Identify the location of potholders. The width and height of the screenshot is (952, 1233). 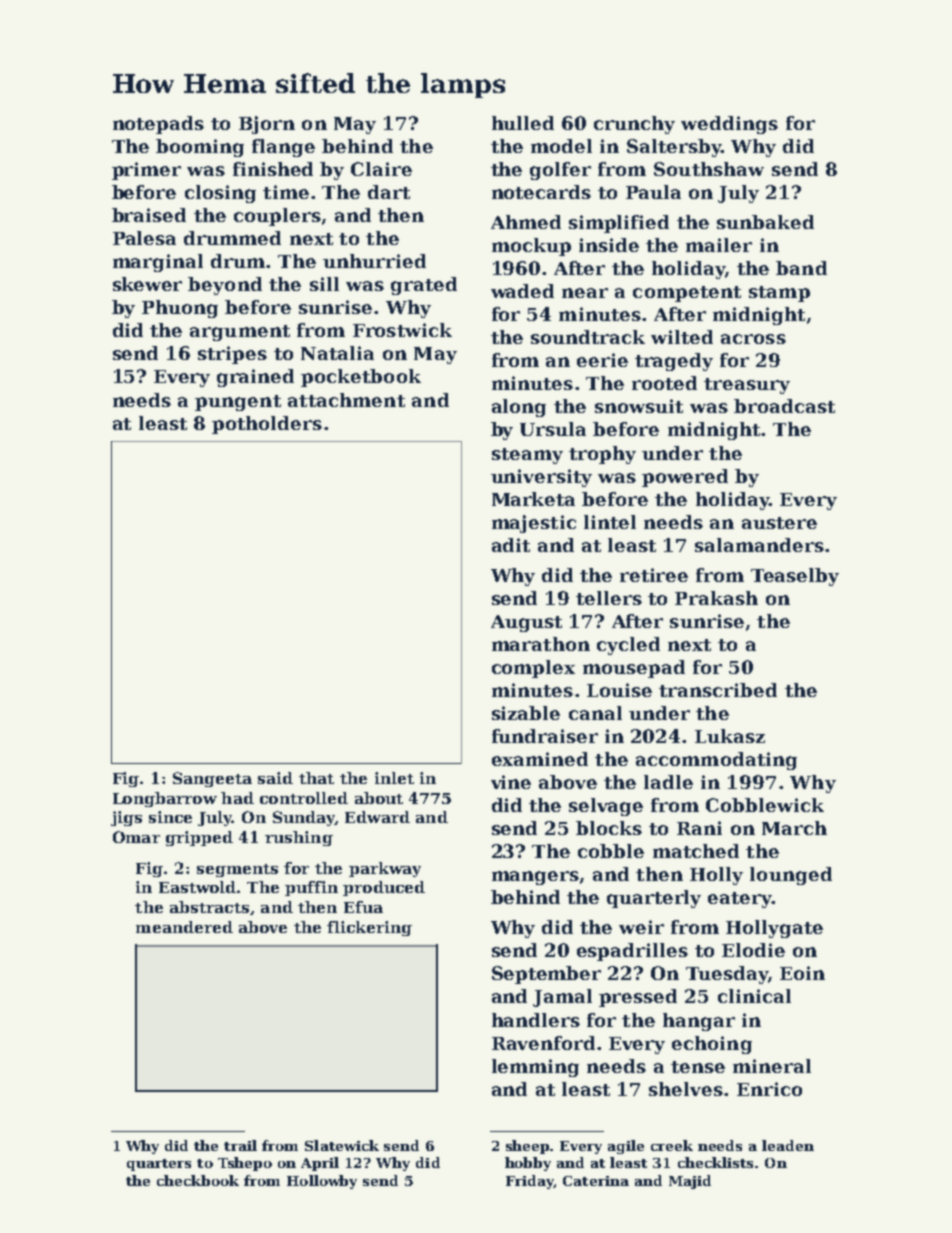
(267, 425).
